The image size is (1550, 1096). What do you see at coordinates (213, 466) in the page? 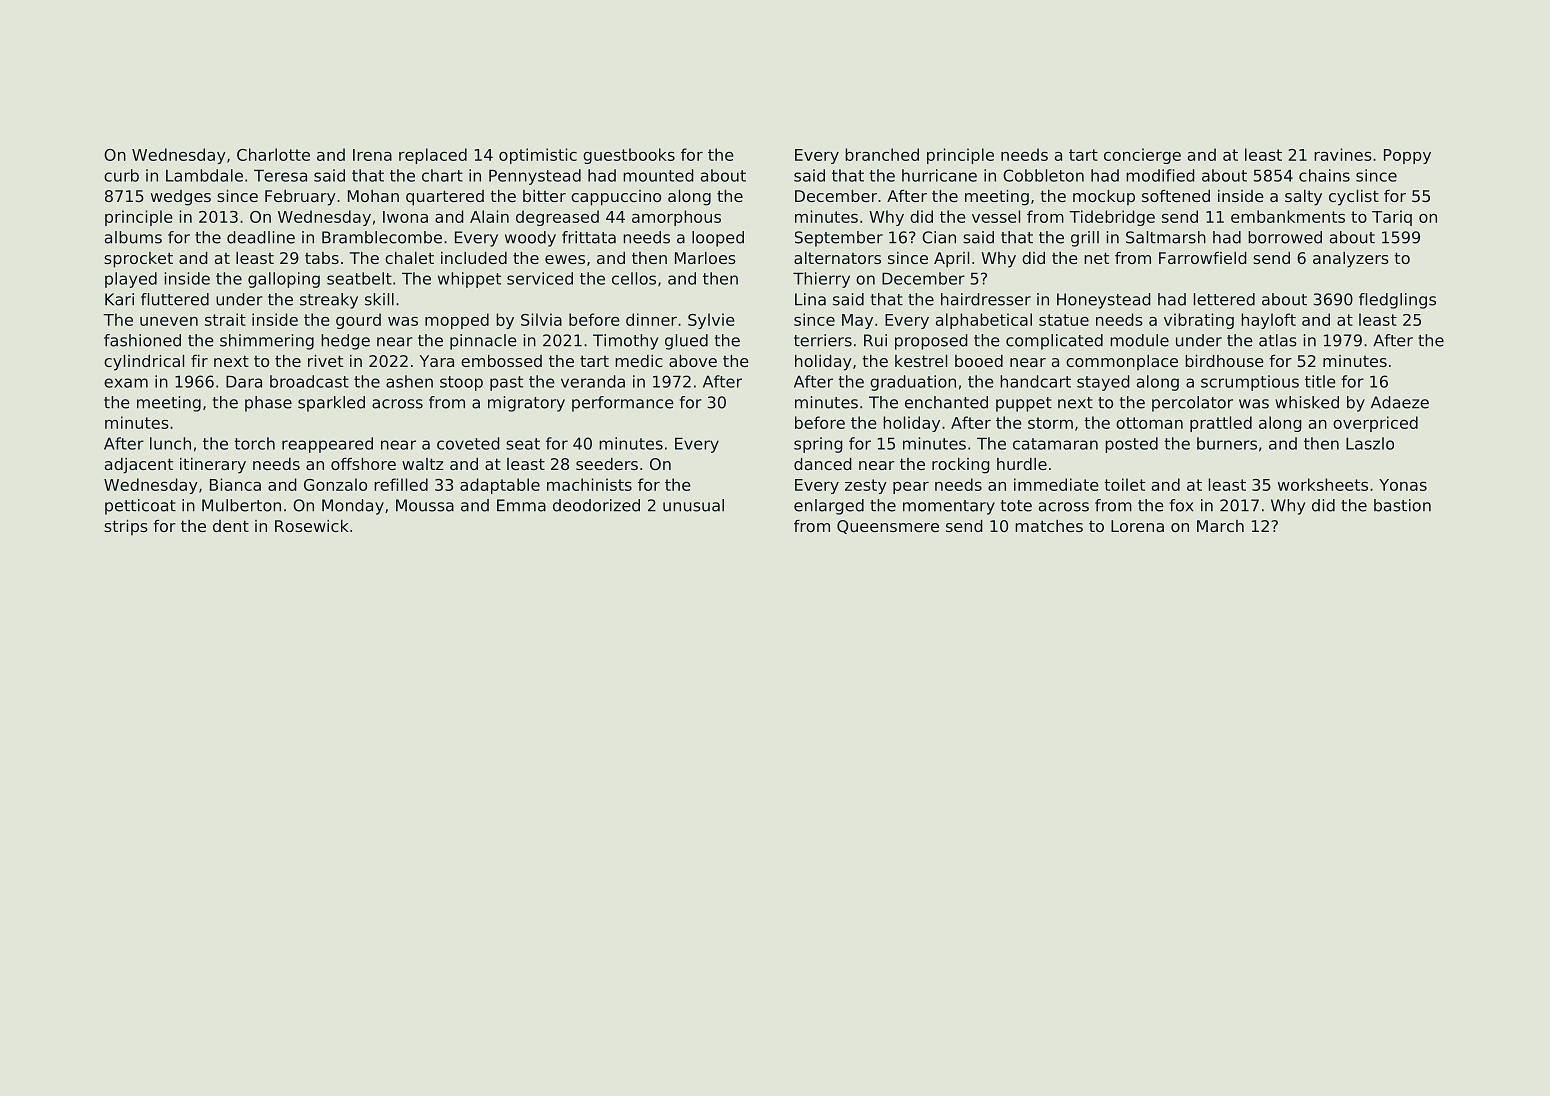
I see `itinerary` at bounding box center [213, 466].
